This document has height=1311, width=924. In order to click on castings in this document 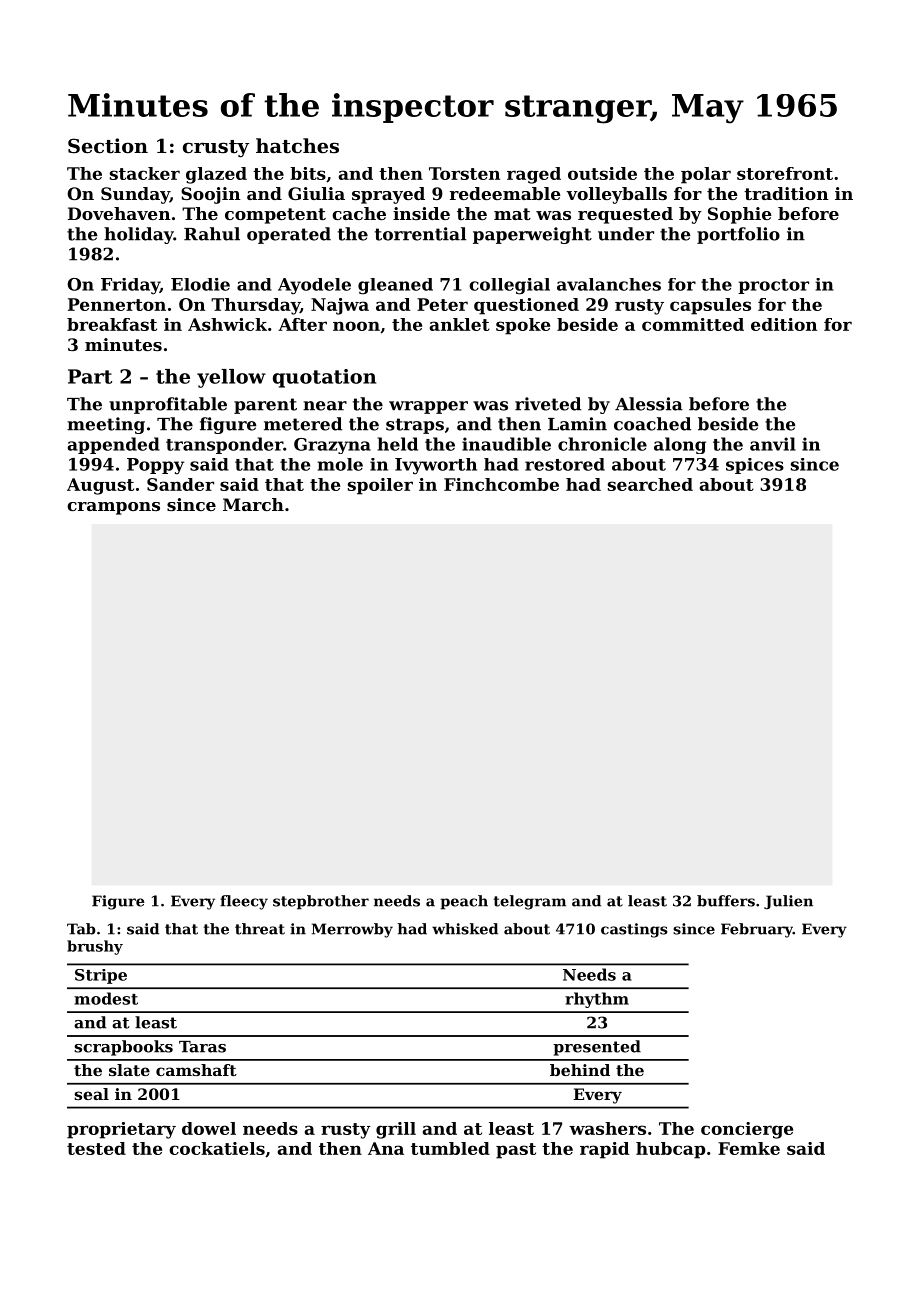, I will do `click(634, 930)`.
